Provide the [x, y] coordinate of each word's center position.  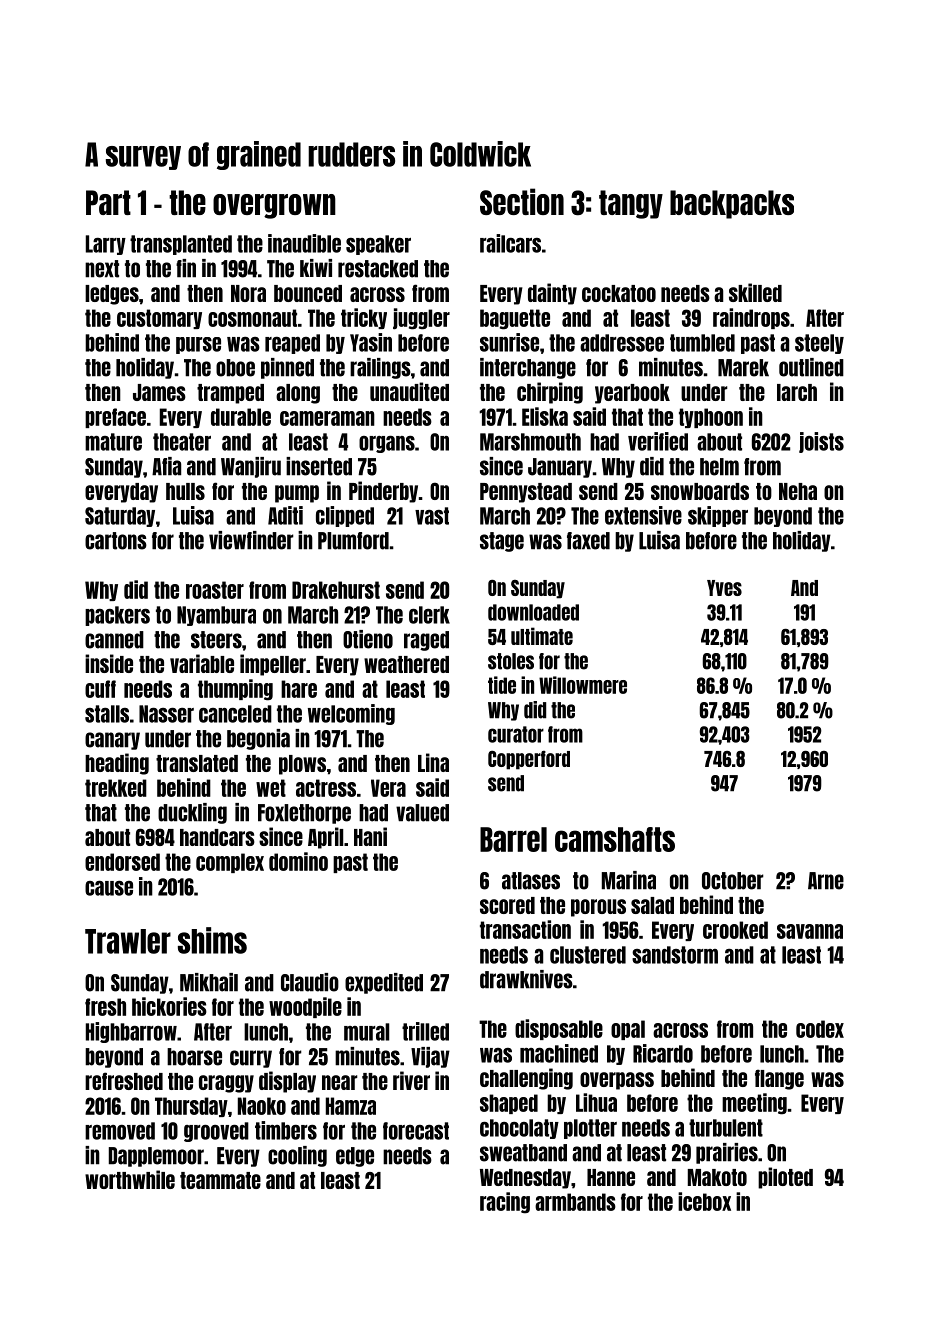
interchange [528, 368]
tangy [631, 204]
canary [112, 741]
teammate [220, 1180]
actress [326, 788]
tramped [230, 394]
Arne [826, 881]
